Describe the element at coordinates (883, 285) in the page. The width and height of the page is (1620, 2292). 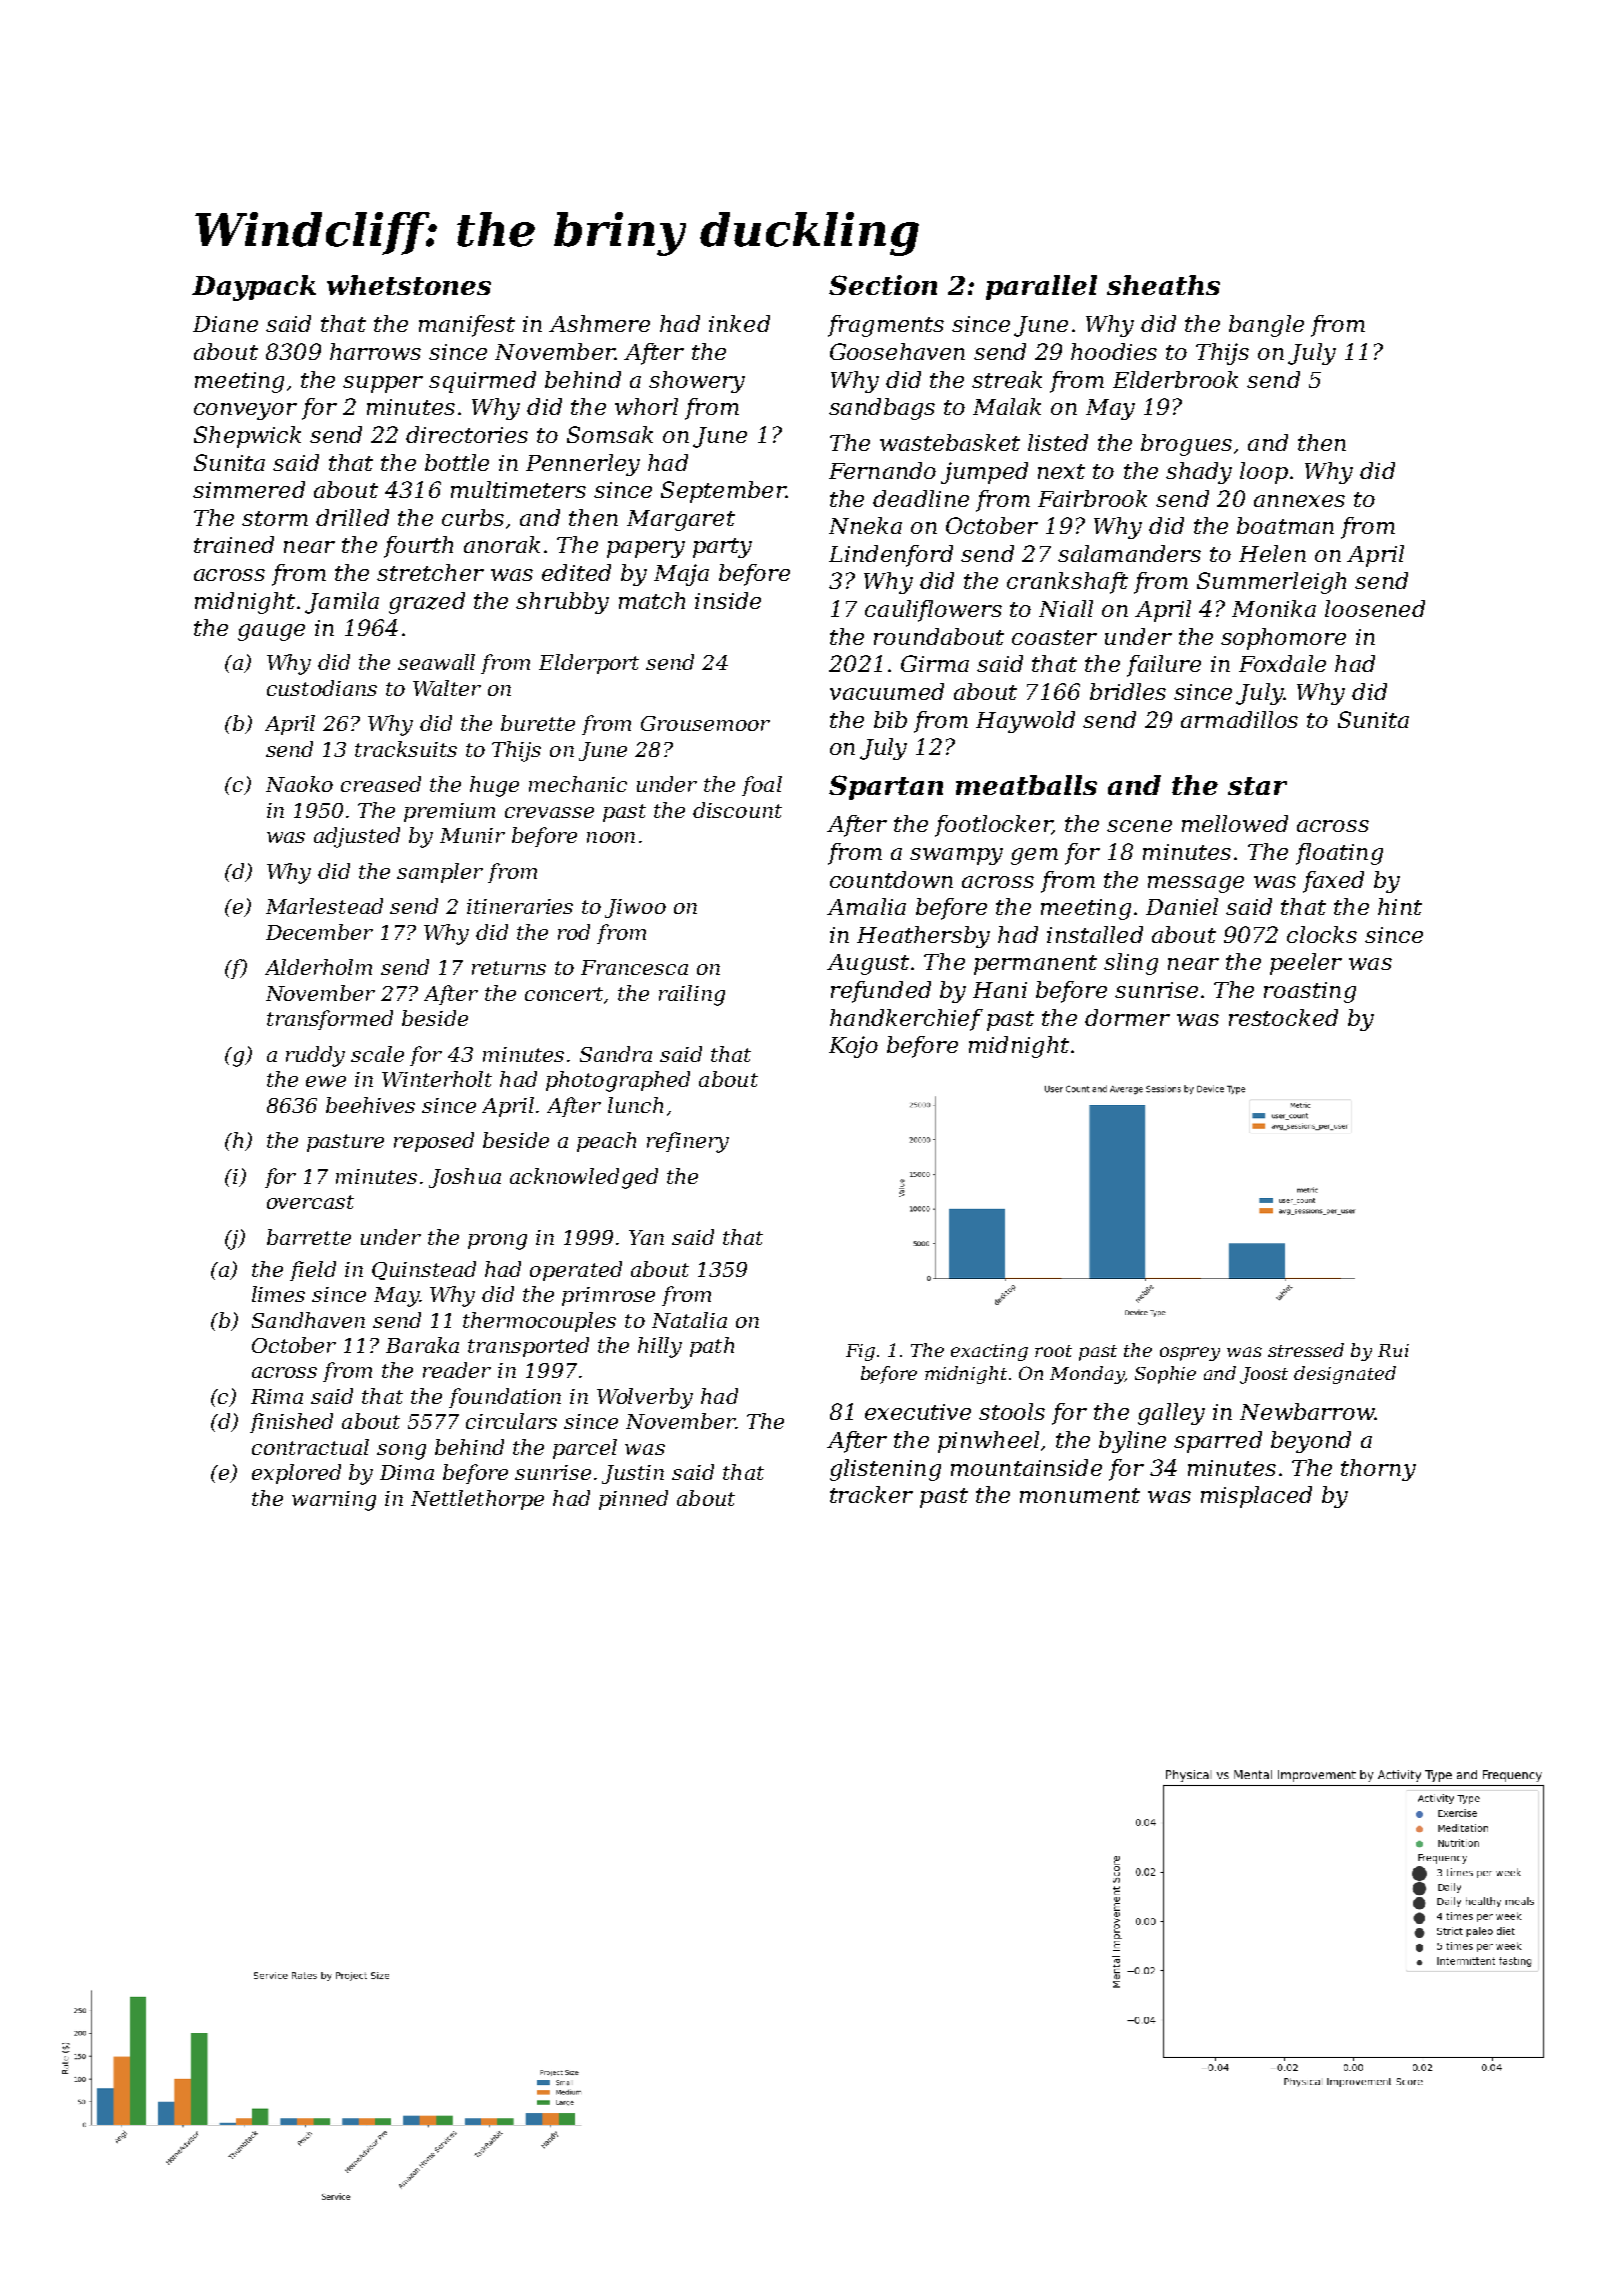
I see `Section` at that location.
